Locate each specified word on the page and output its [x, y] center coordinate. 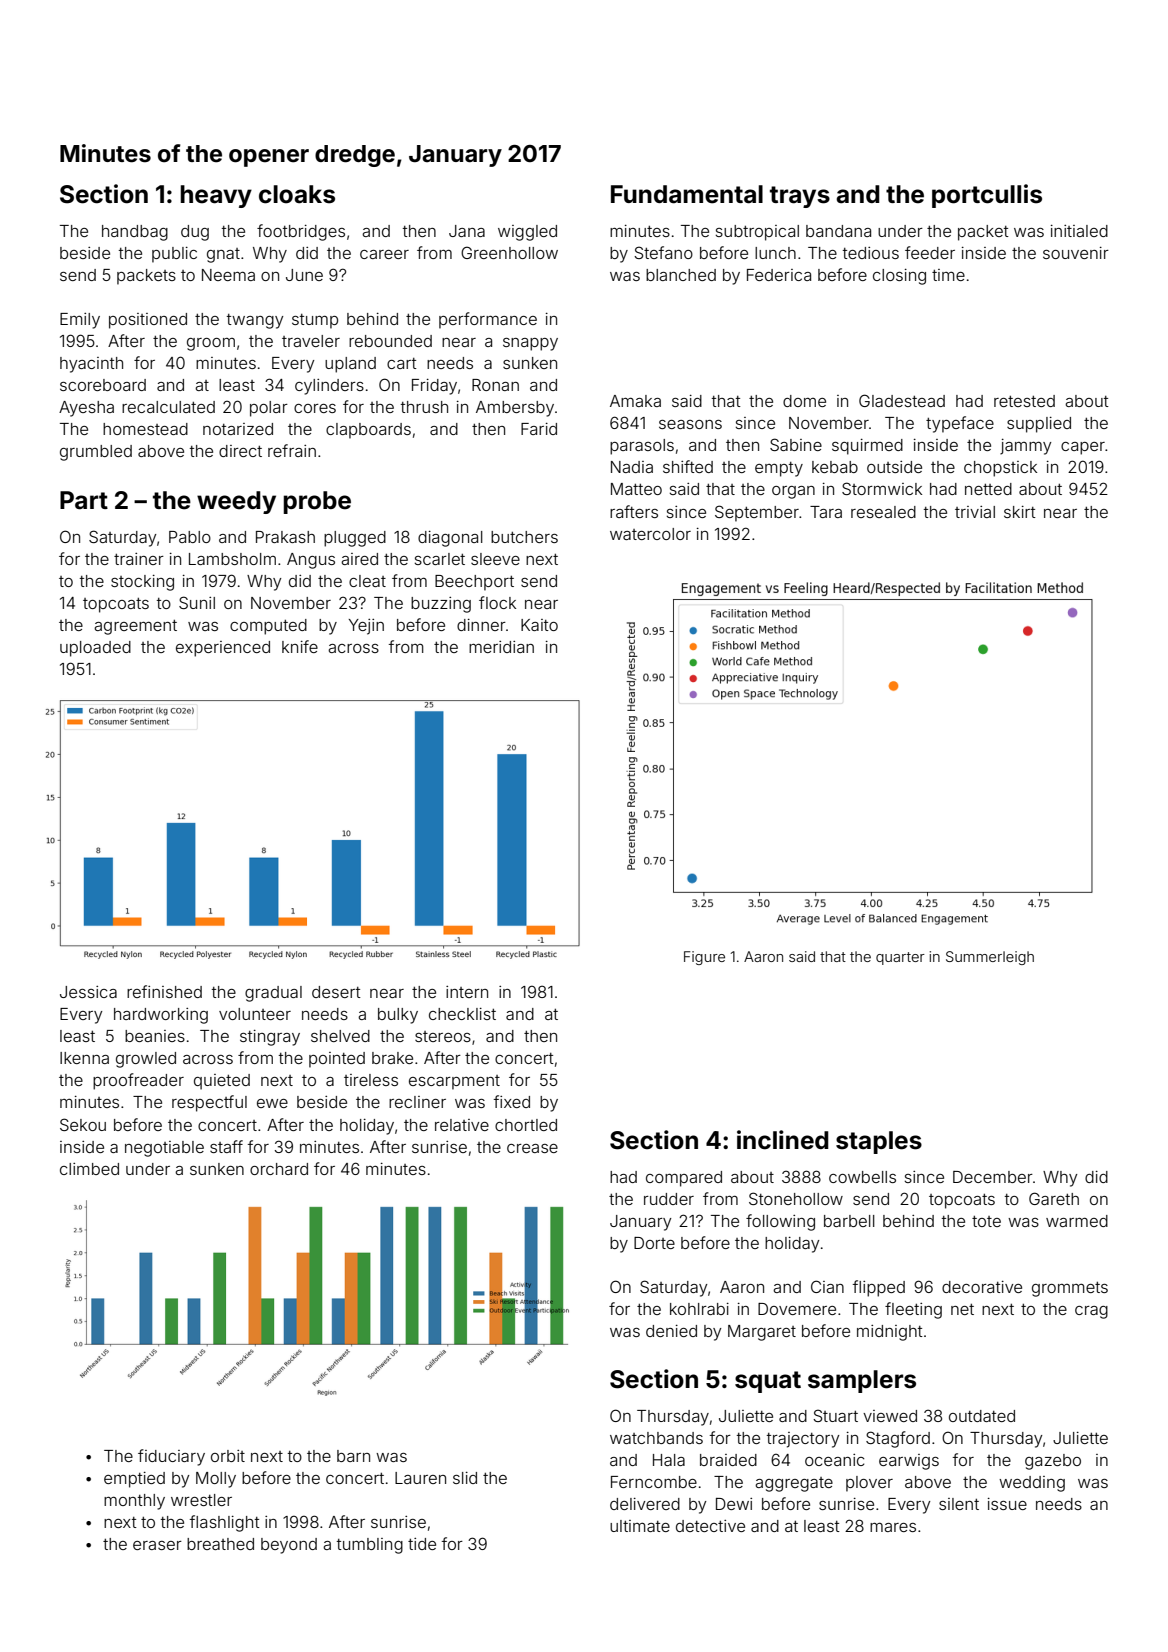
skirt [1020, 512]
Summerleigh [990, 958]
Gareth [1054, 1198]
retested [1024, 401]
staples [879, 1142]
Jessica [88, 992]
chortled [526, 1125]
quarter [900, 958]
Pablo [190, 537]
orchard [279, 1169]
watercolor [650, 534]
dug [195, 233]
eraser [157, 1545]
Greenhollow [509, 252]
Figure [704, 958]
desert [336, 992]
